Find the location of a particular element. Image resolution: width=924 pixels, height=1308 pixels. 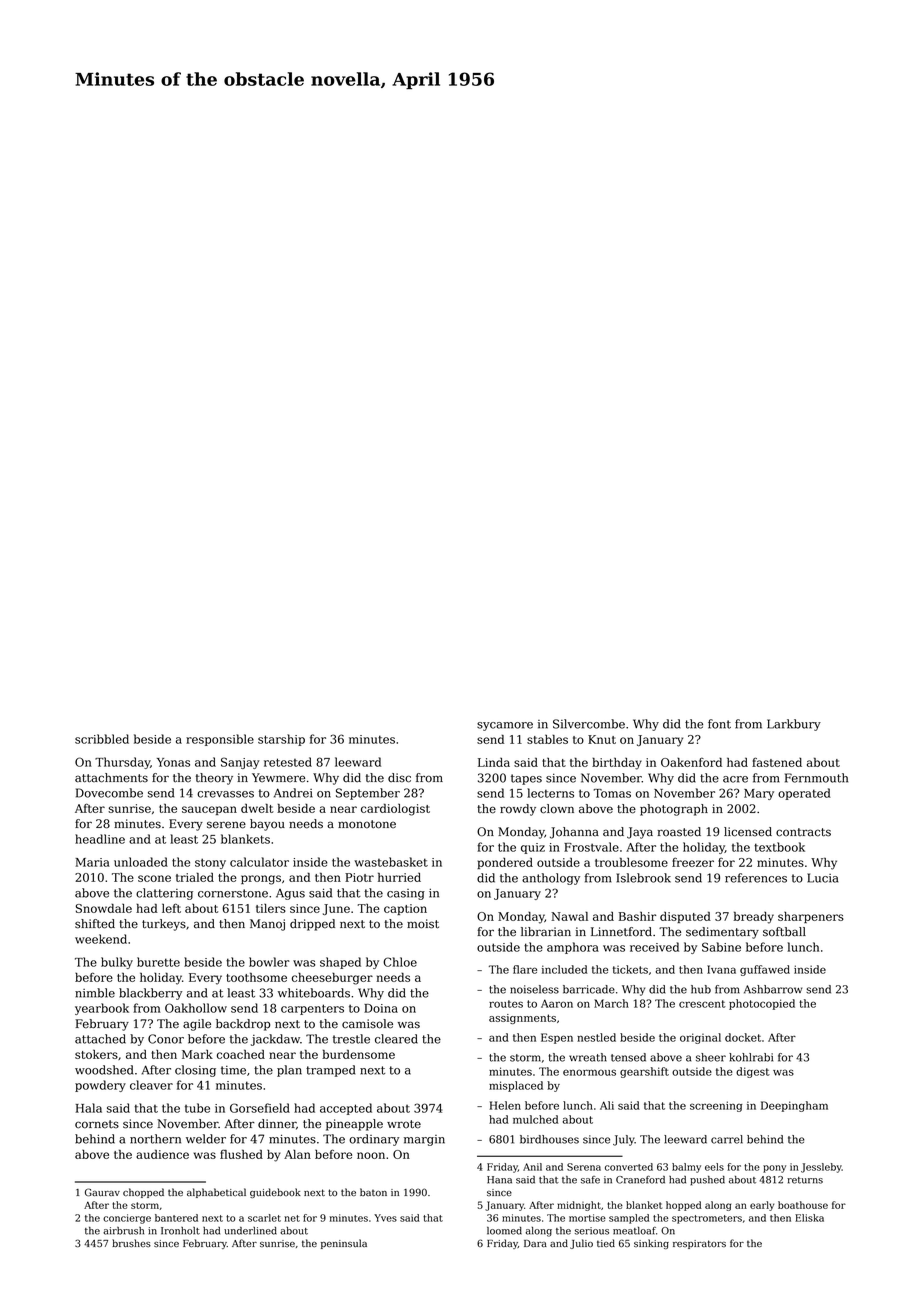

Thursday is located at coordinates (122, 763).
